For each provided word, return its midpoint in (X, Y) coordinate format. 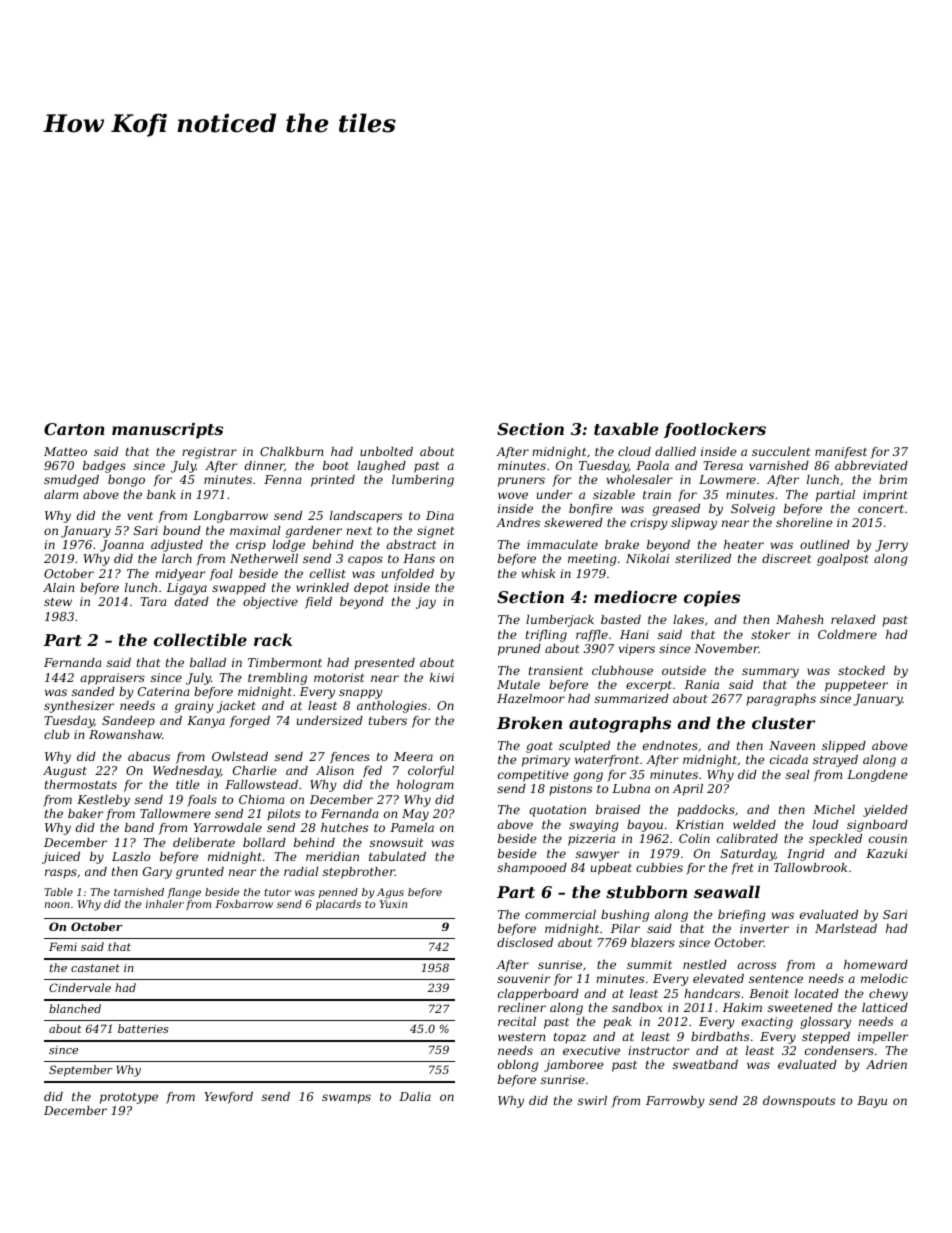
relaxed (853, 619)
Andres (518, 522)
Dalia (415, 1096)
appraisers (112, 679)
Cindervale (80, 987)
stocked (861, 670)
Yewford (228, 1098)
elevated (718, 978)
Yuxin (393, 904)
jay (426, 603)
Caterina (163, 691)
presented (384, 664)
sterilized (703, 558)
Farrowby (675, 1102)
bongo (126, 481)
